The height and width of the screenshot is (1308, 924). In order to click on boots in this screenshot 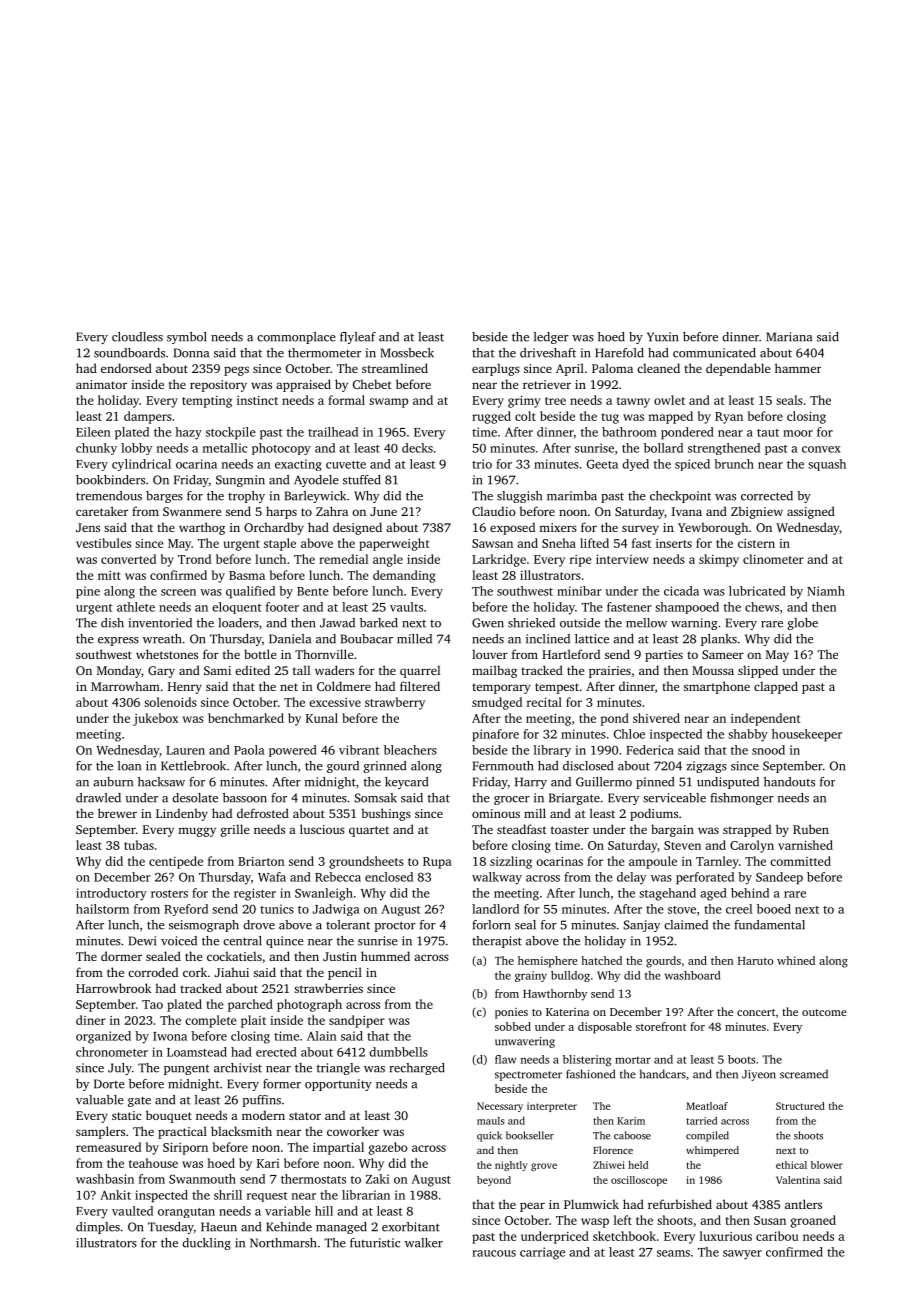, I will do `click(741, 1059)`.
